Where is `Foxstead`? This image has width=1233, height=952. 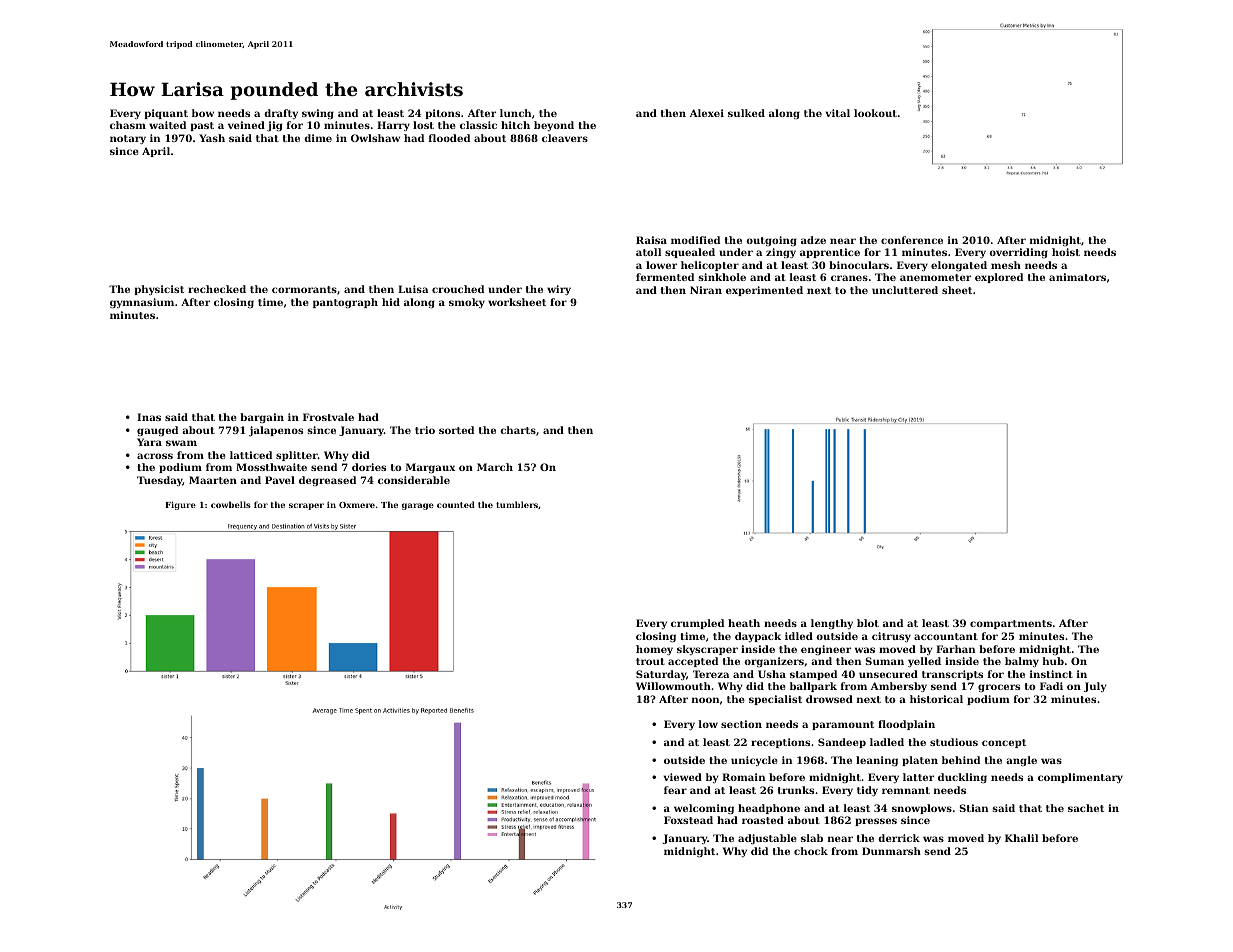
Foxstead is located at coordinates (688, 820).
